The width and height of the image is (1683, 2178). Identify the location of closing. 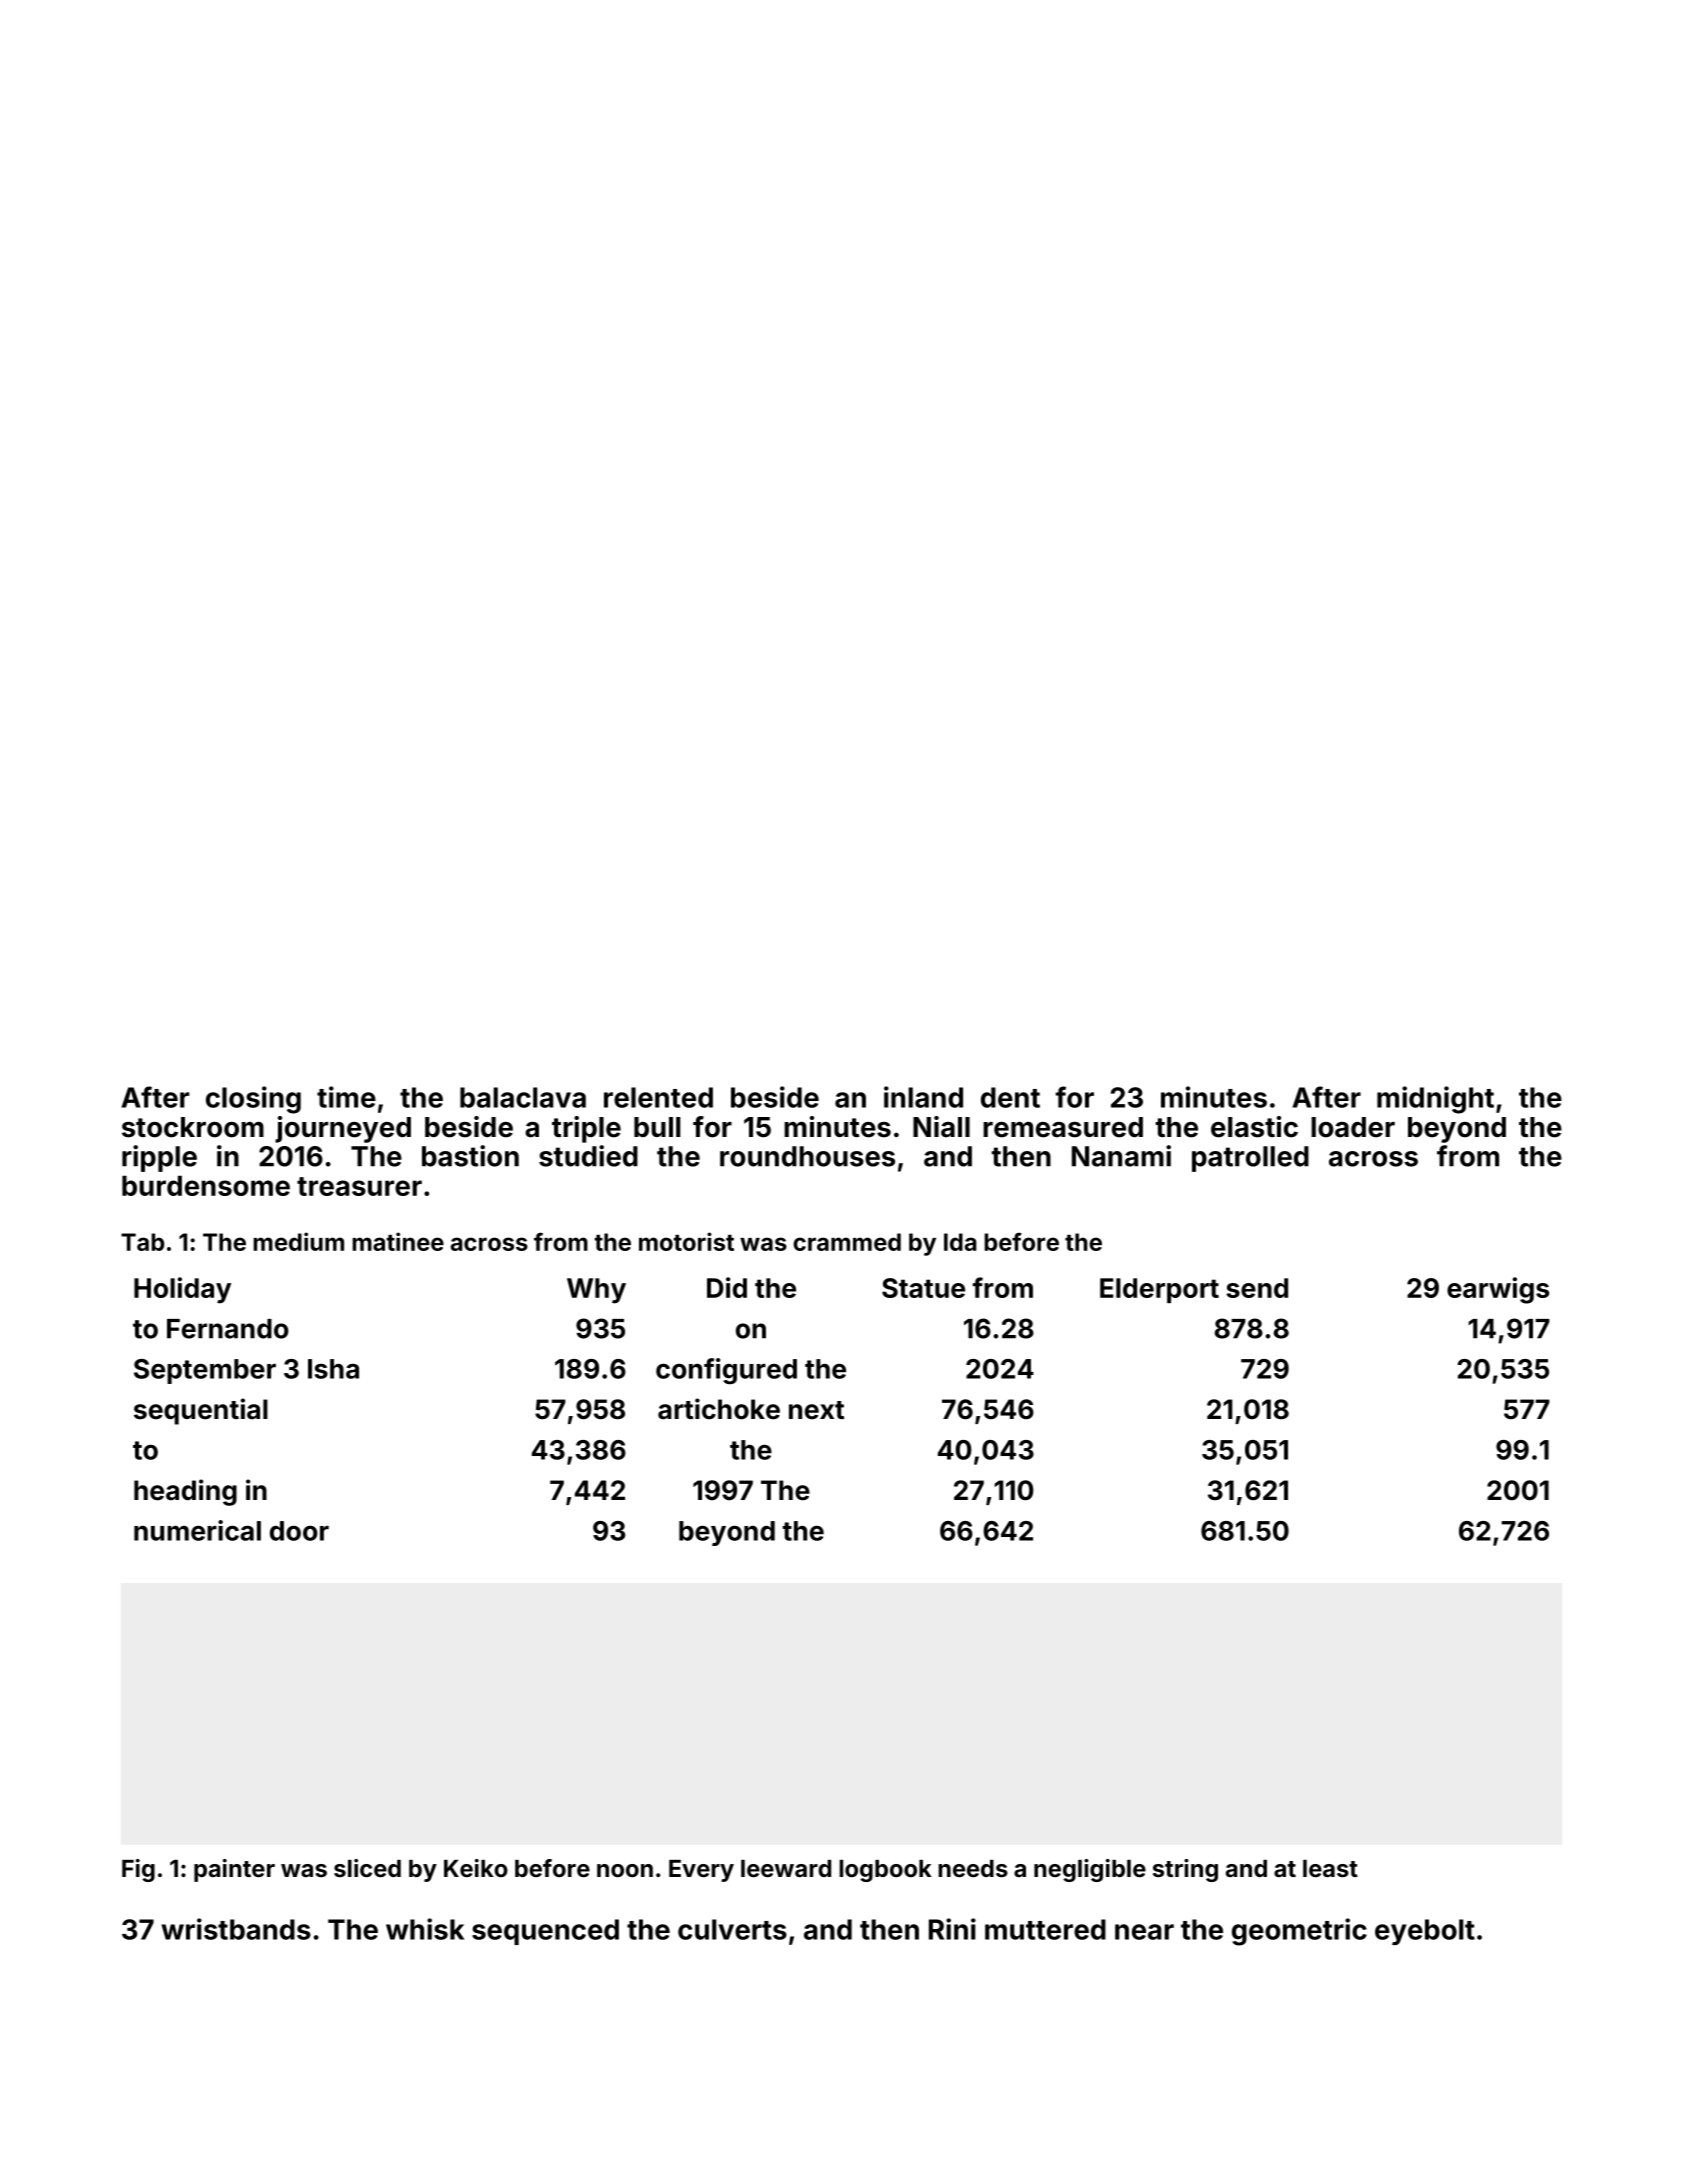
(253, 1100).
